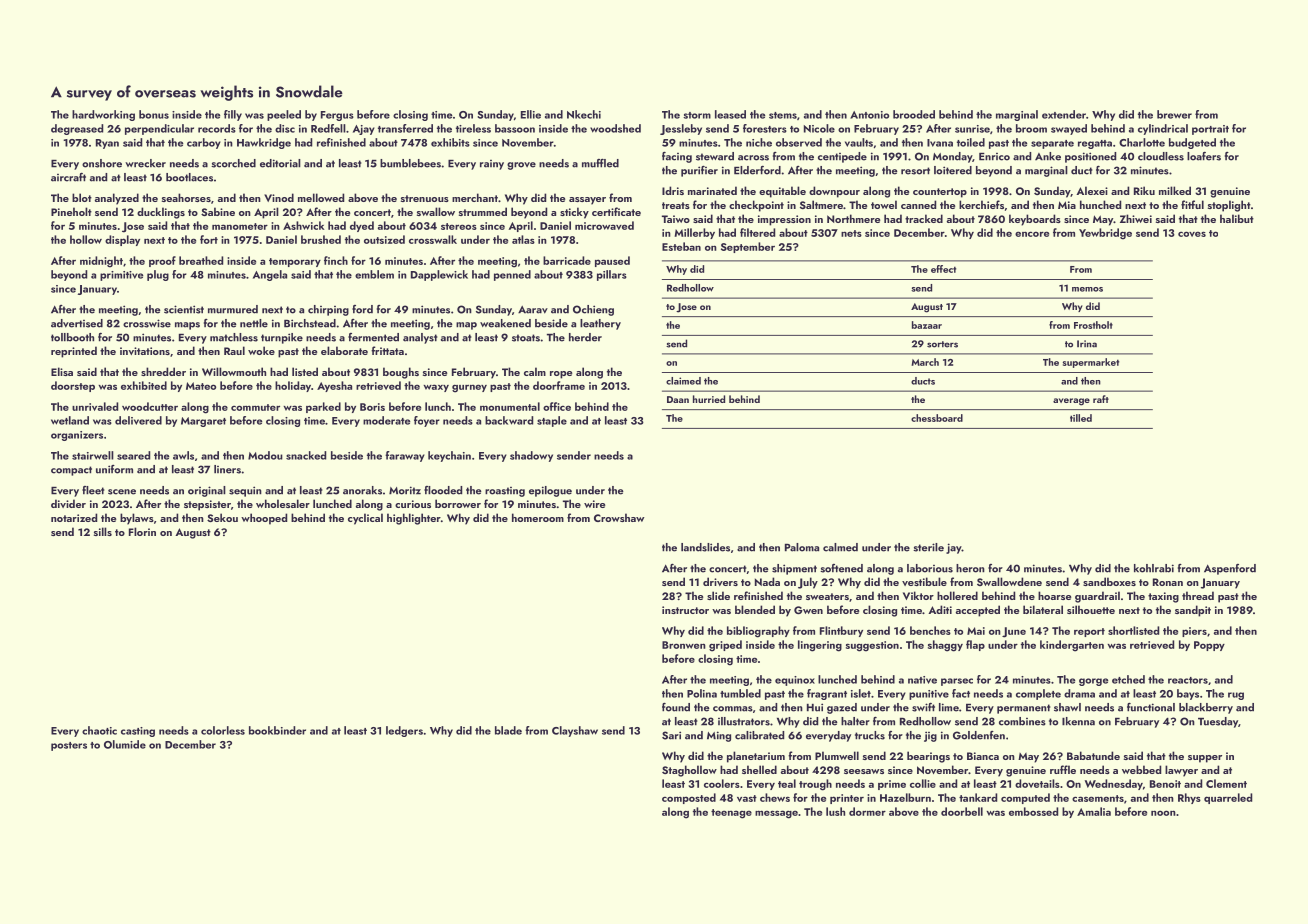 This page has height=924, width=1308. I want to click on average, so click(1071, 402).
